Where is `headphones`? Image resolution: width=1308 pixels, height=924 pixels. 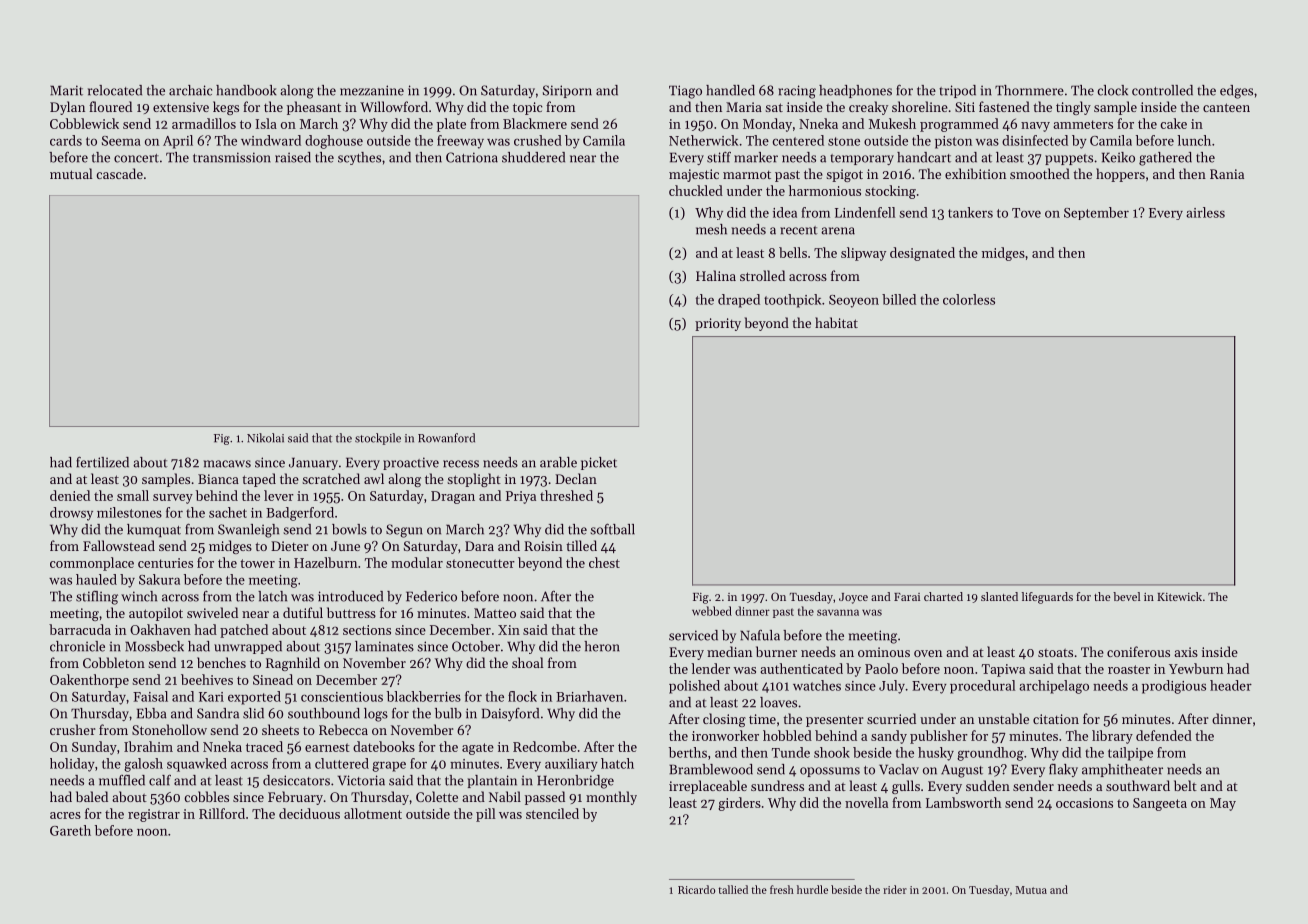 headphones is located at coordinates (855, 91).
